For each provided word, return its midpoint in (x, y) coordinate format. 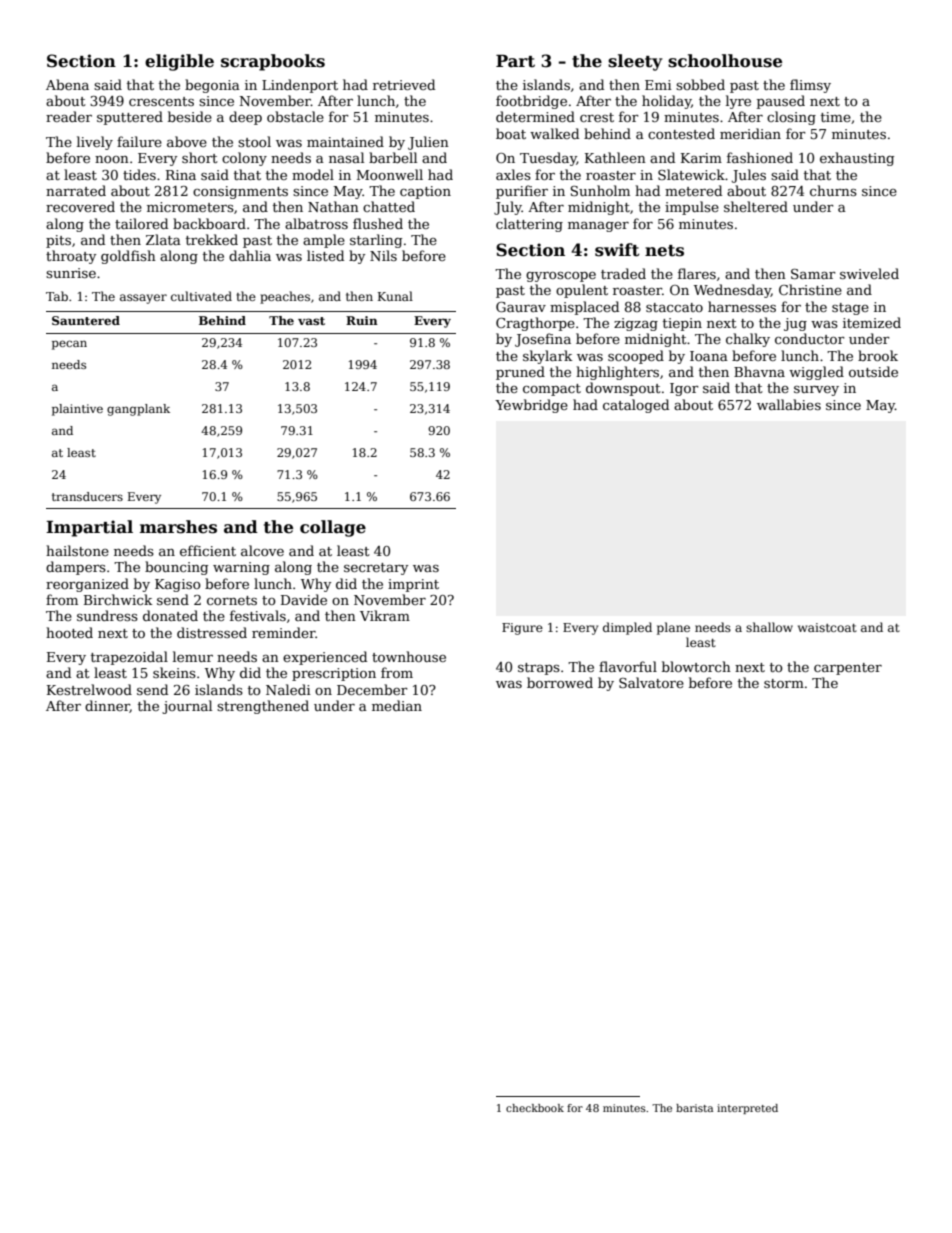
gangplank (138, 410)
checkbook (535, 1108)
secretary (376, 569)
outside (873, 371)
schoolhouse (725, 61)
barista (694, 1108)
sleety (635, 62)
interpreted (747, 1109)
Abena (67, 84)
